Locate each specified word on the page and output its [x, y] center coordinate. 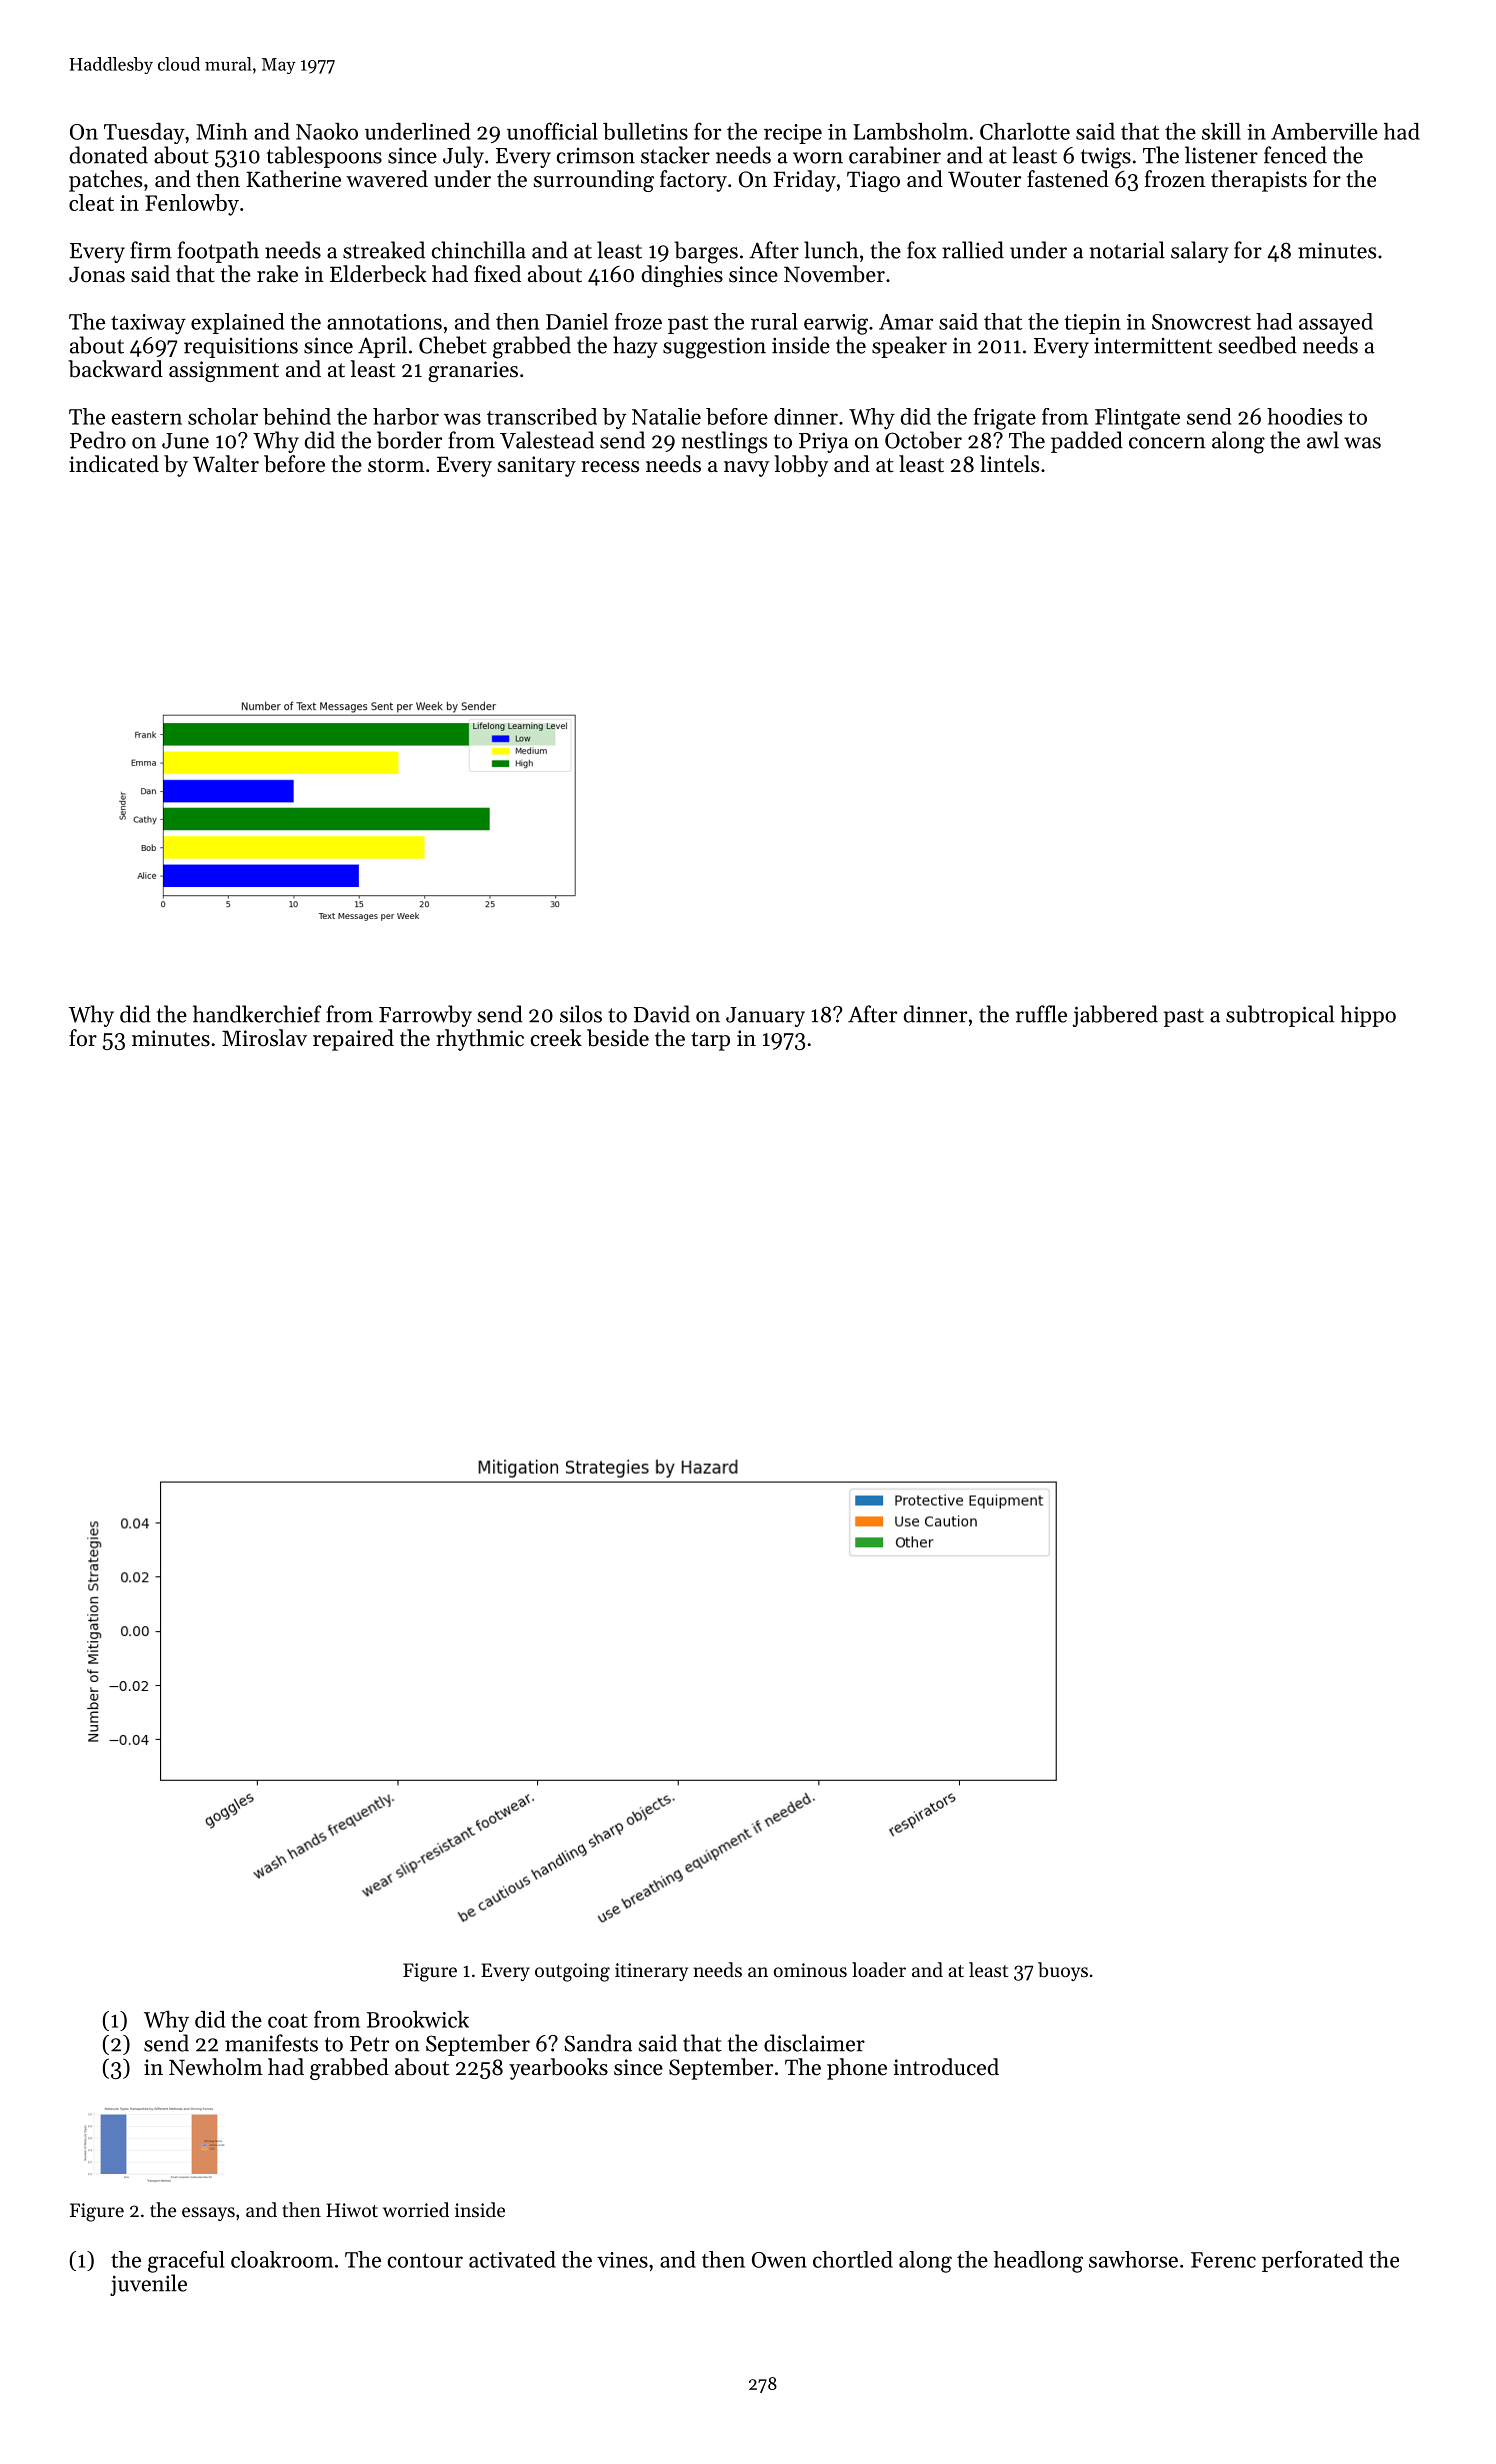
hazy [635, 347]
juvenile [148, 2285]
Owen [779, 2260]
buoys [1063, 1971]
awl [1323, 440]
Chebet [453, 345]
